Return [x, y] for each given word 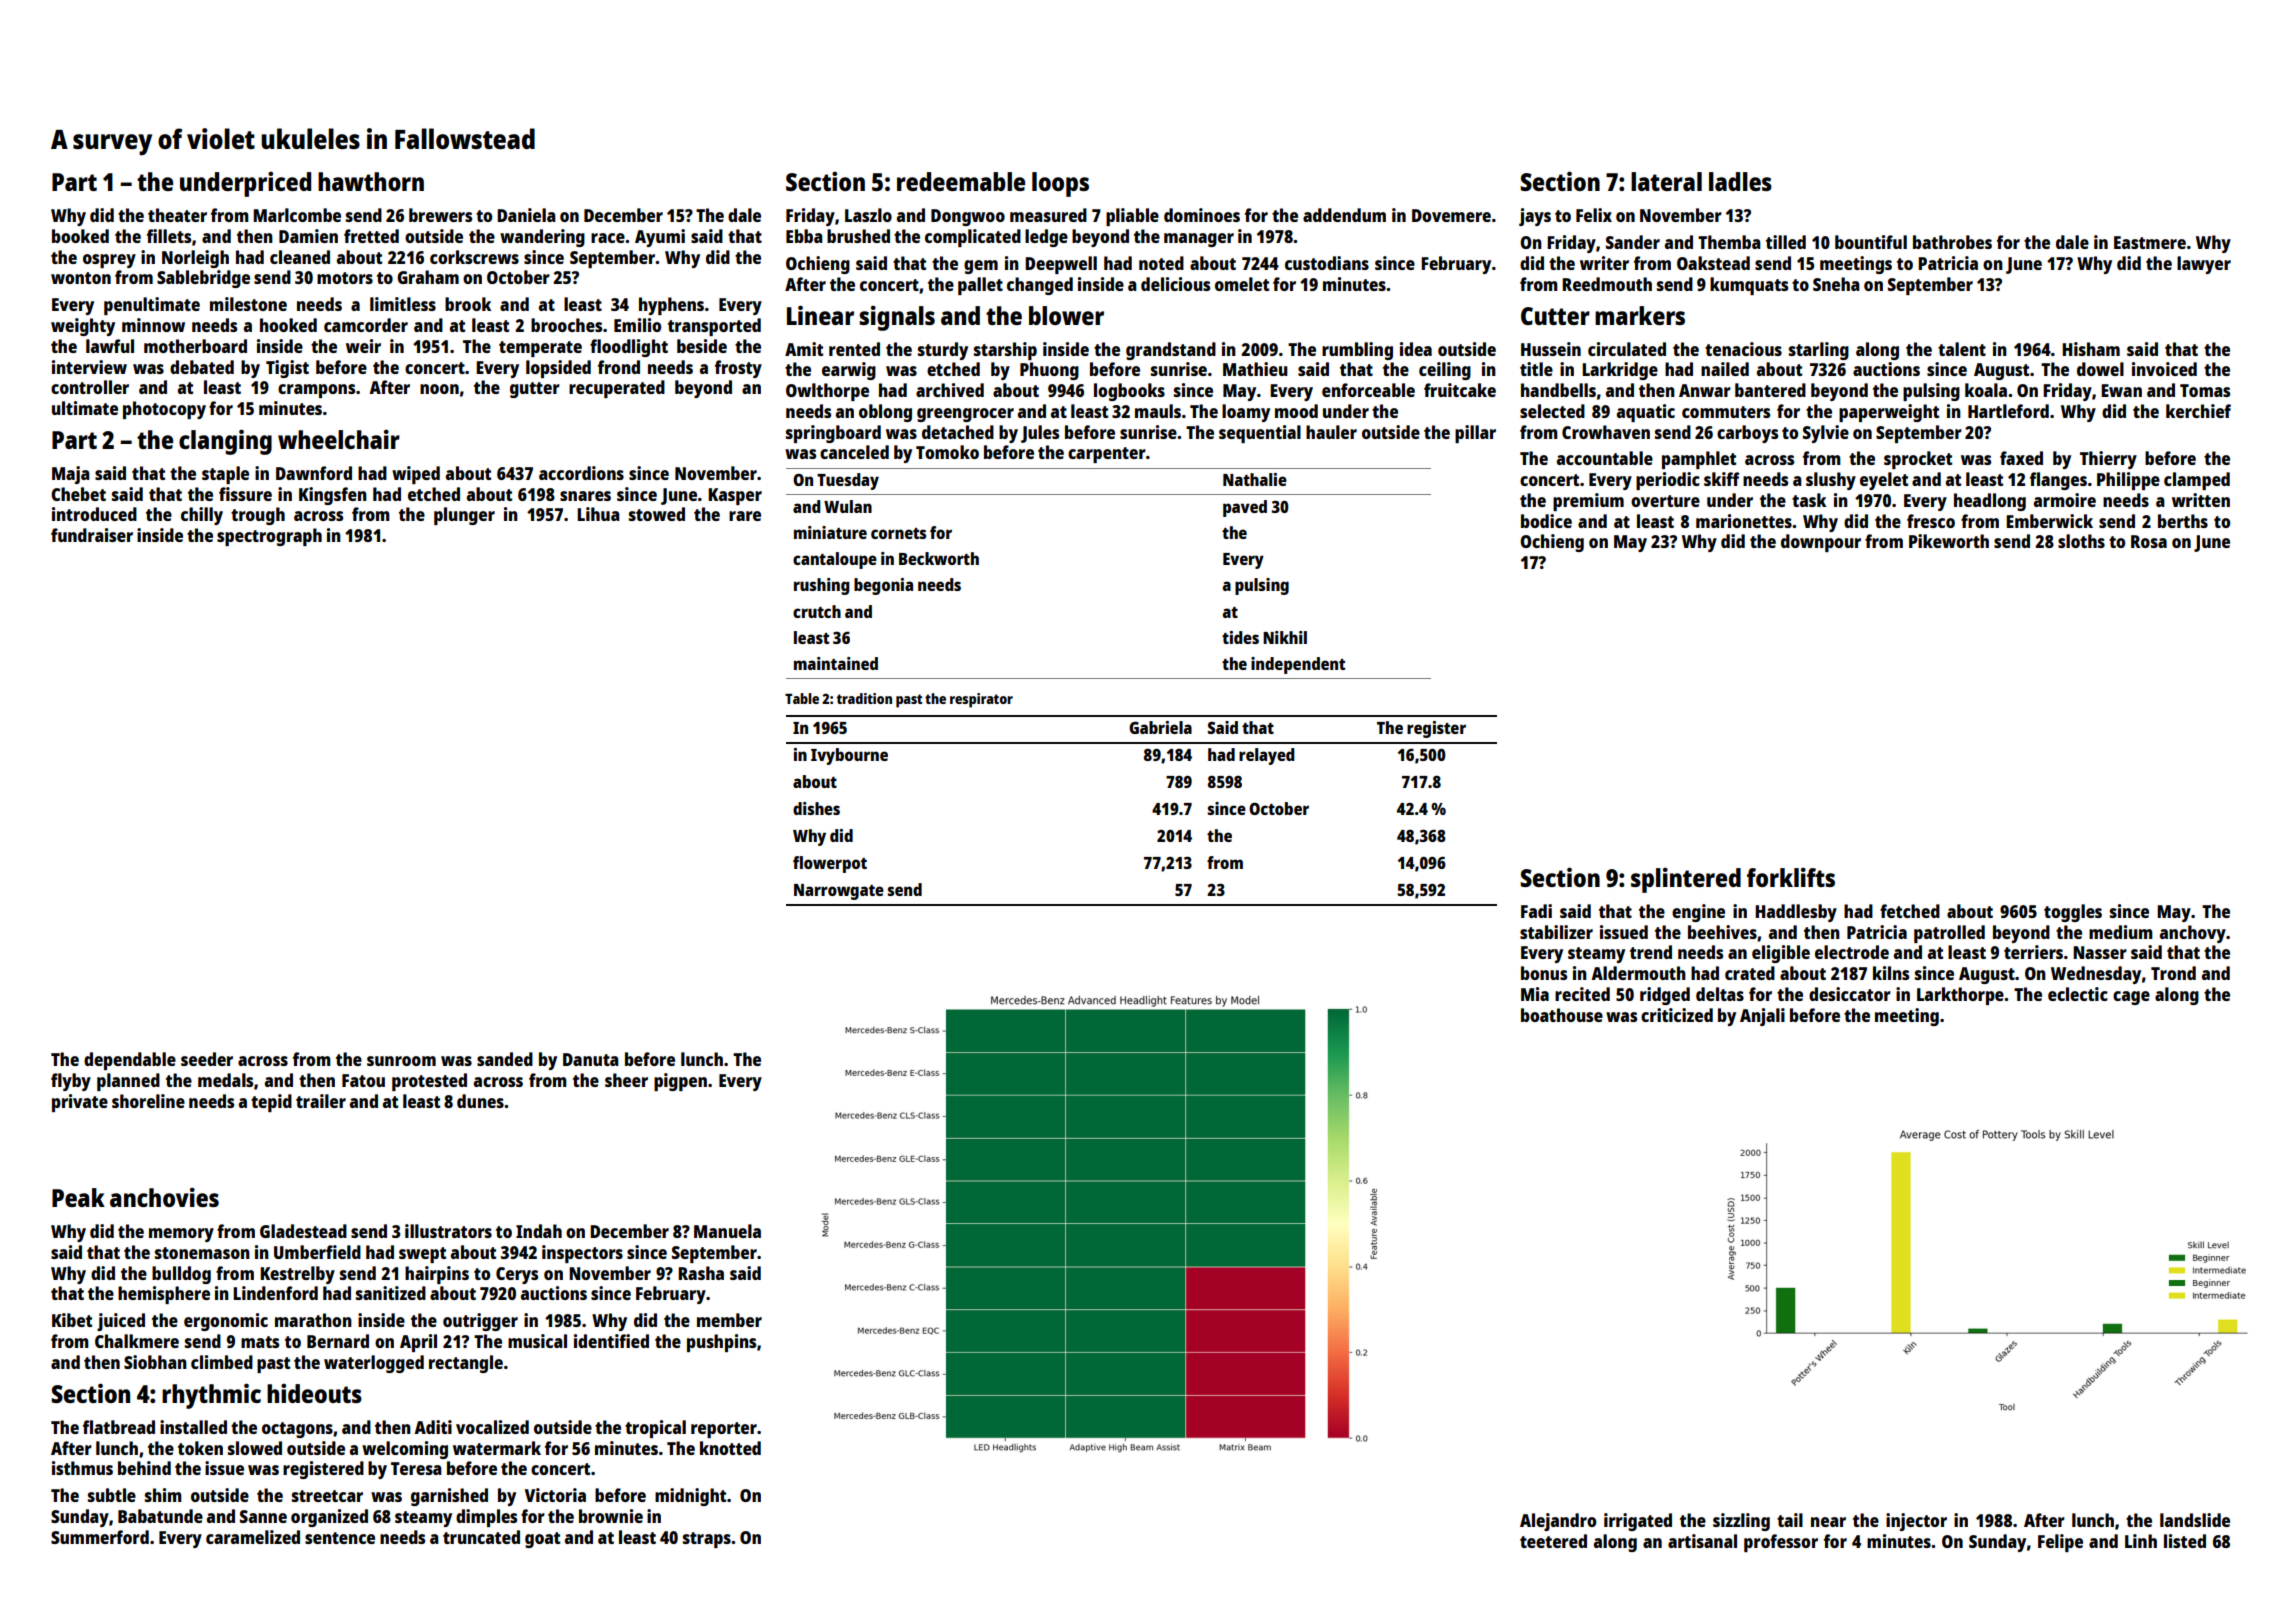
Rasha [701, 1273]
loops [1060, 184]
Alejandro [1558, 1522]
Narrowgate [839, 892]
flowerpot [830, 864]
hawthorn [371, 181]
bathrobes [1952, 242]
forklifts [1791, 877]
